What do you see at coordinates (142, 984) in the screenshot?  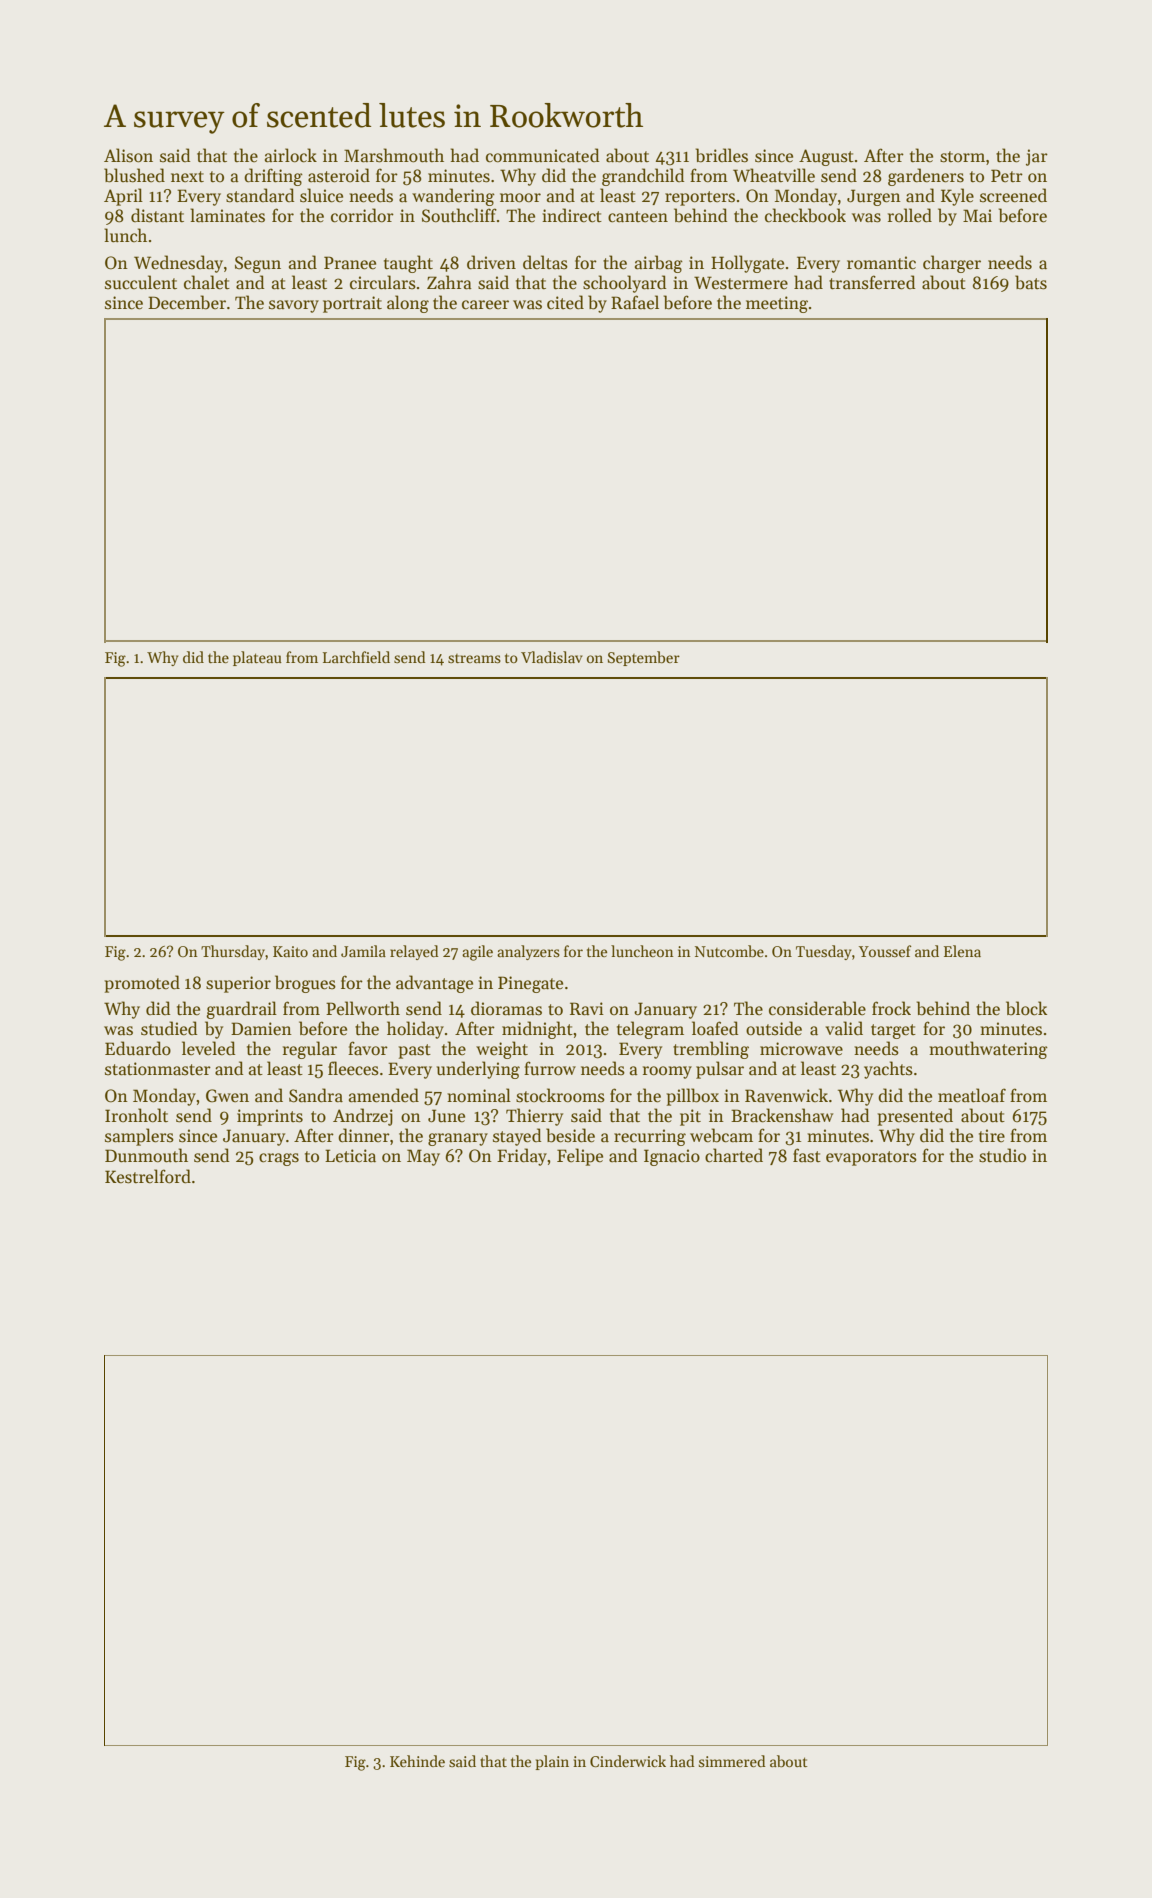 I see `promoted` at bounding box center [142, 984].
